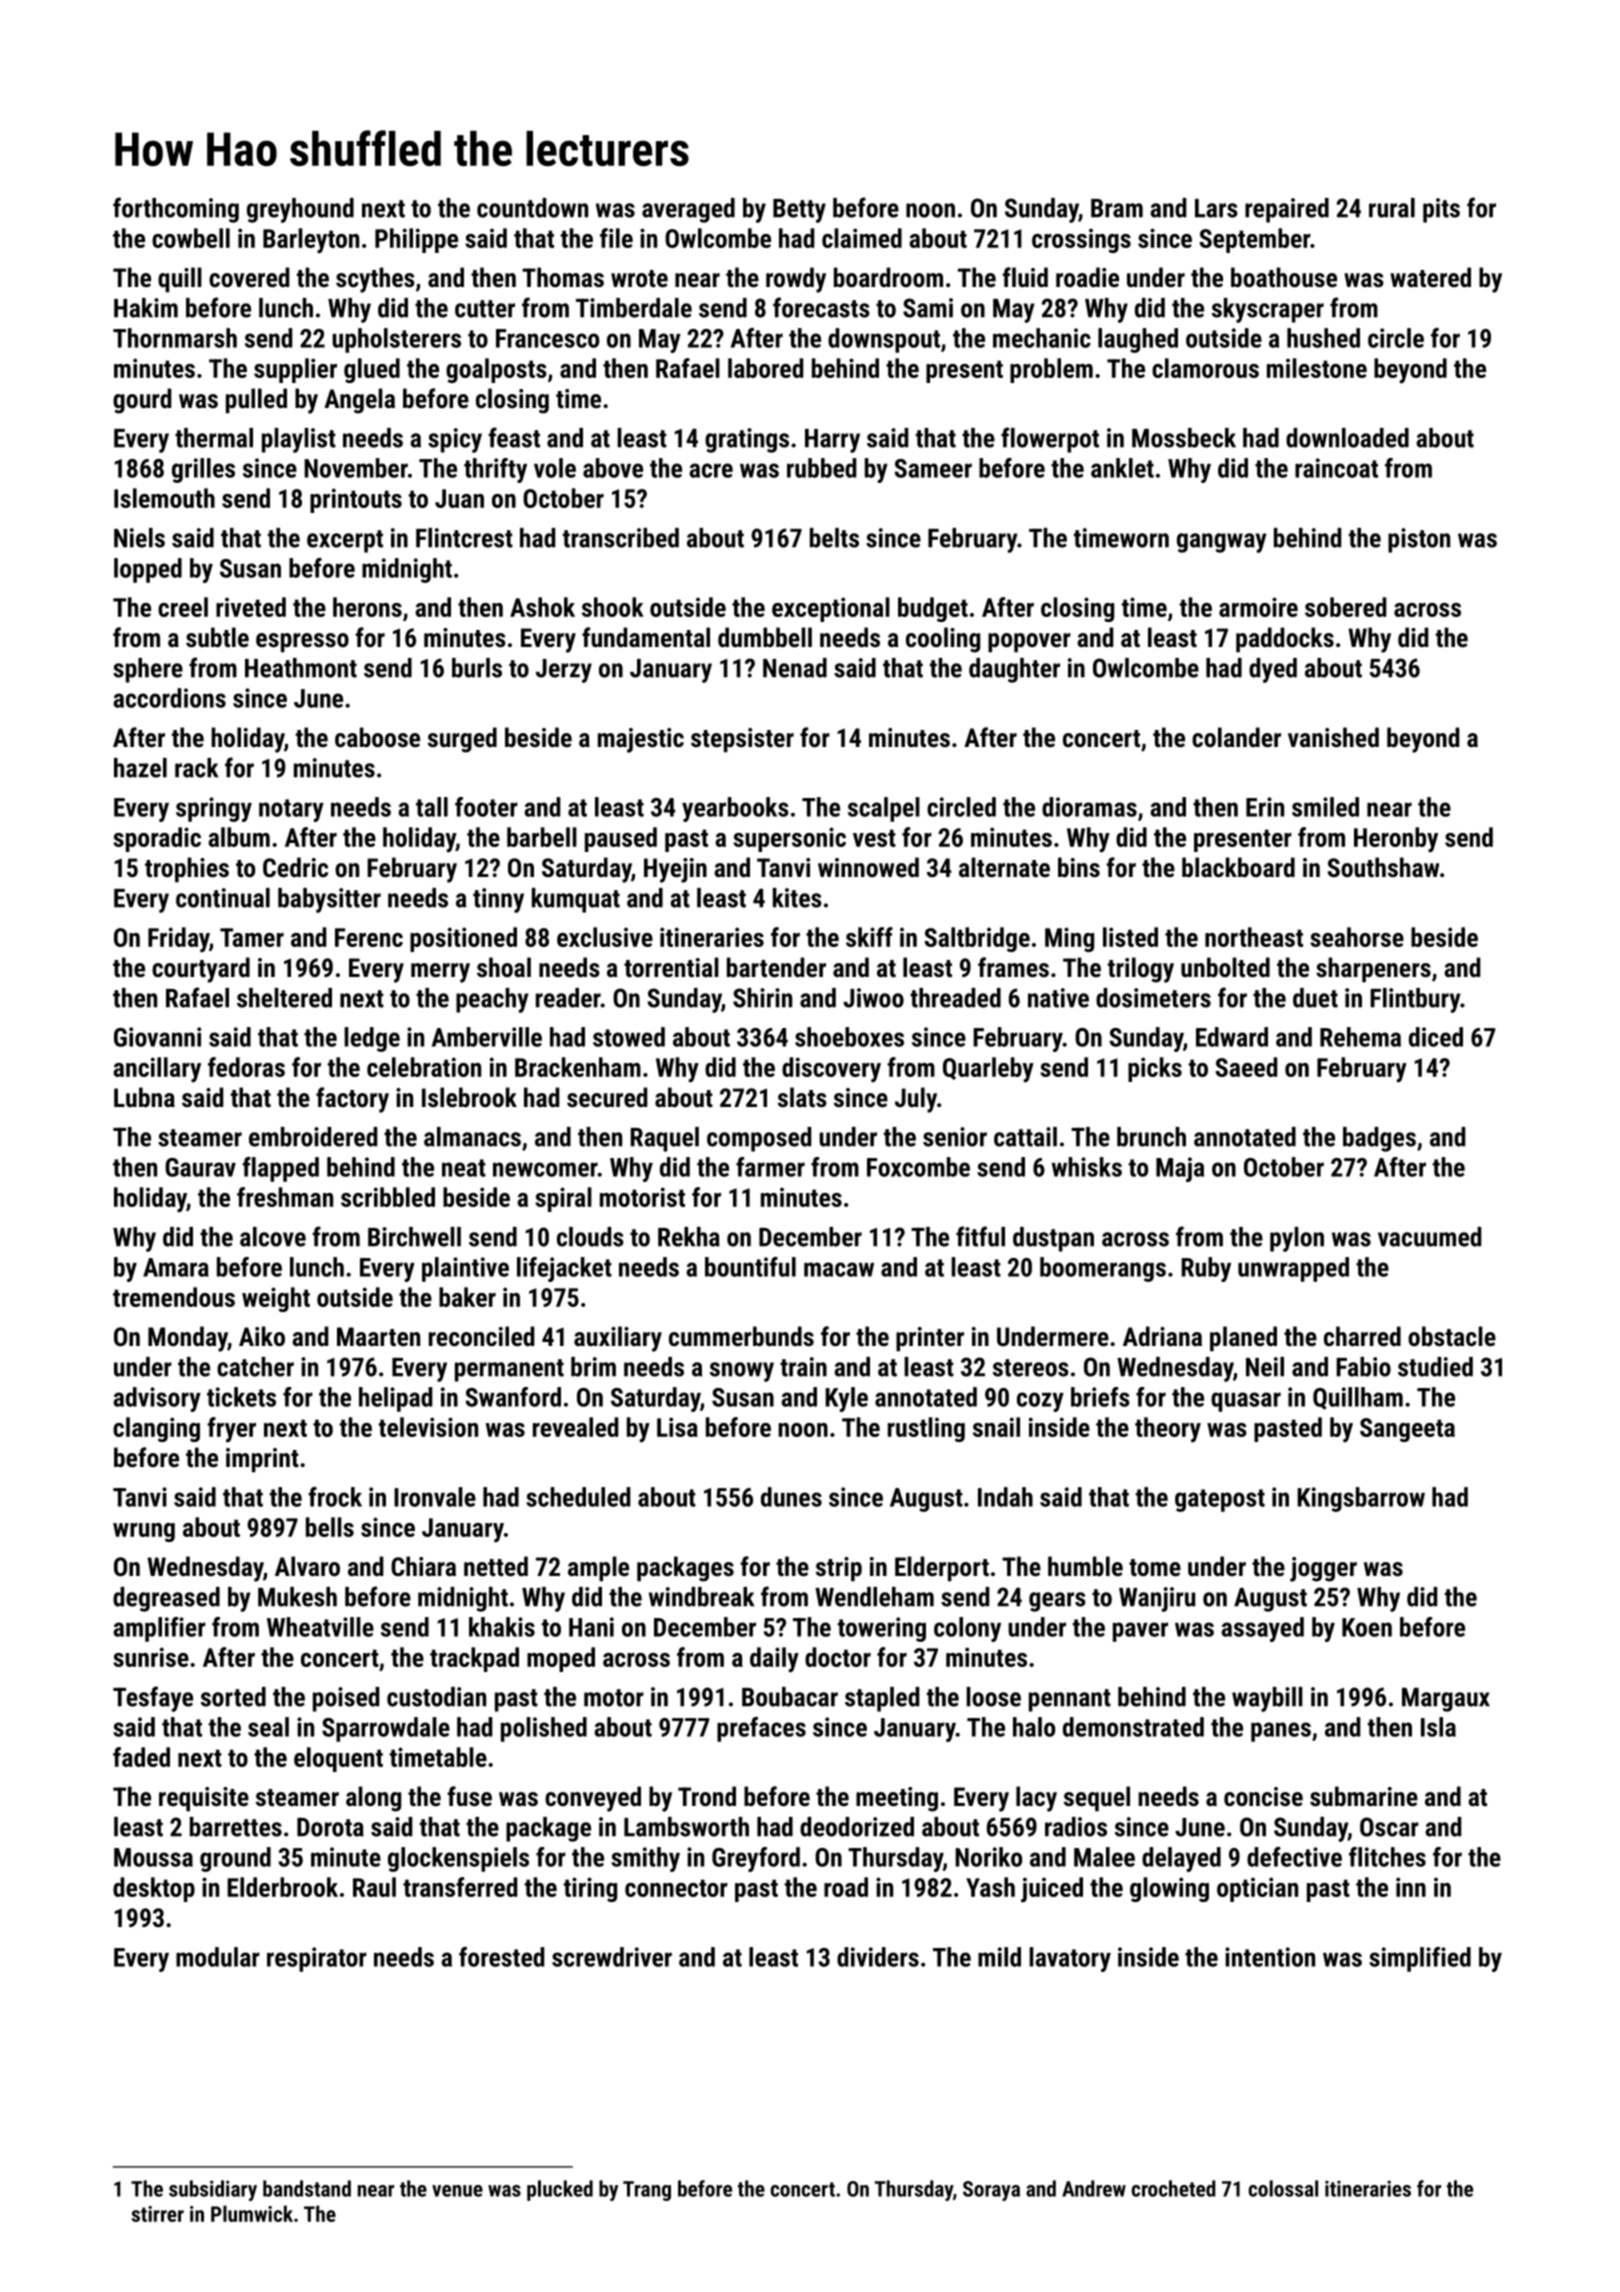  What do you see at coordinates (1383, 867) in the screenshot?
I see `Southshaw` at bounding box center [1383, 867].
